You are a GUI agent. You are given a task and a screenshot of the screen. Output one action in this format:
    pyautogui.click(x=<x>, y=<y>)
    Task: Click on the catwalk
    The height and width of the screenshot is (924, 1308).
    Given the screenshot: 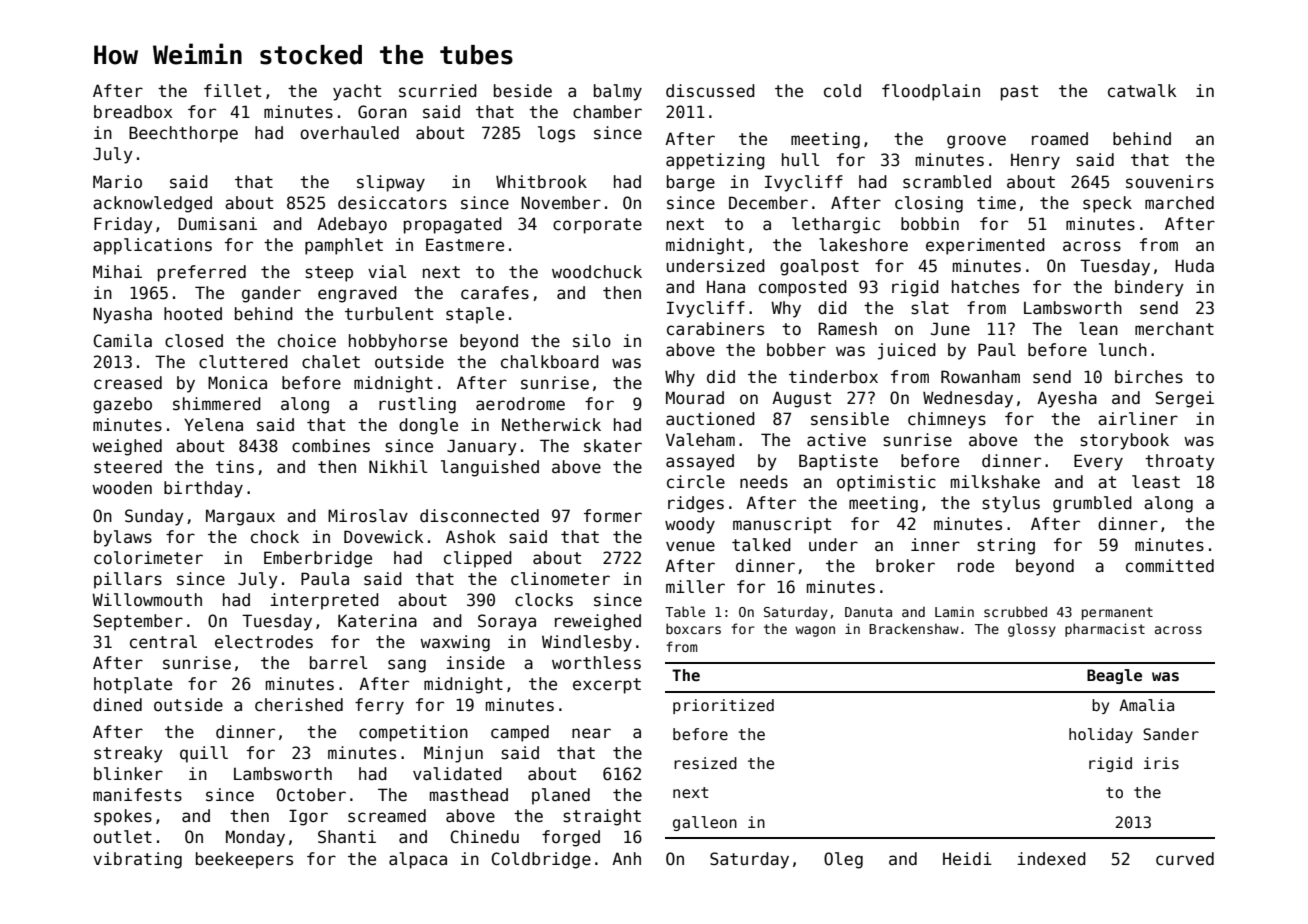 What is the action you would take?
    pyautogui.click(x=1142, y=91)
